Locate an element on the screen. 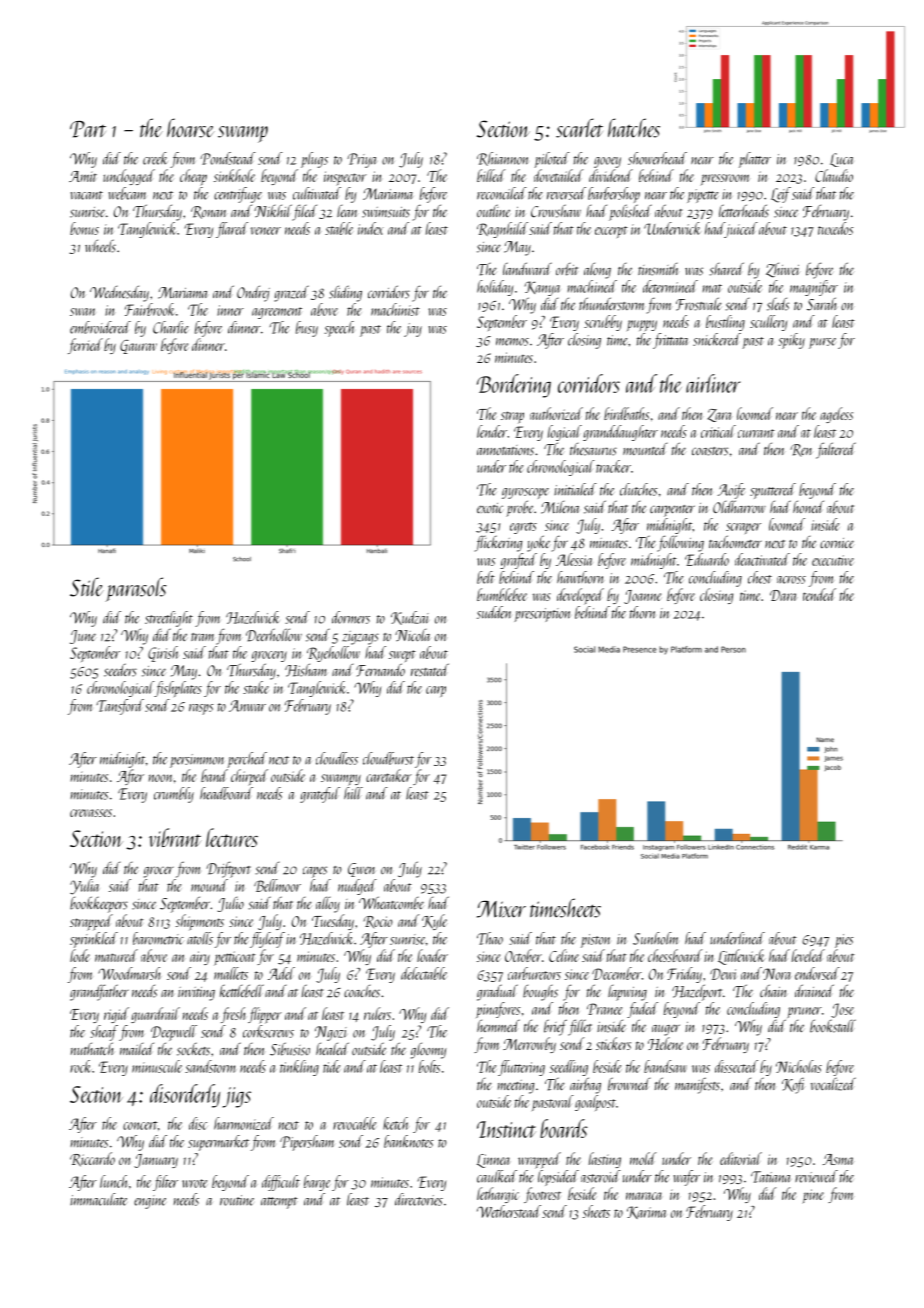 The height and width of the screenshot is (1308, 924). Mixer is located at coordinates (501, 909).
